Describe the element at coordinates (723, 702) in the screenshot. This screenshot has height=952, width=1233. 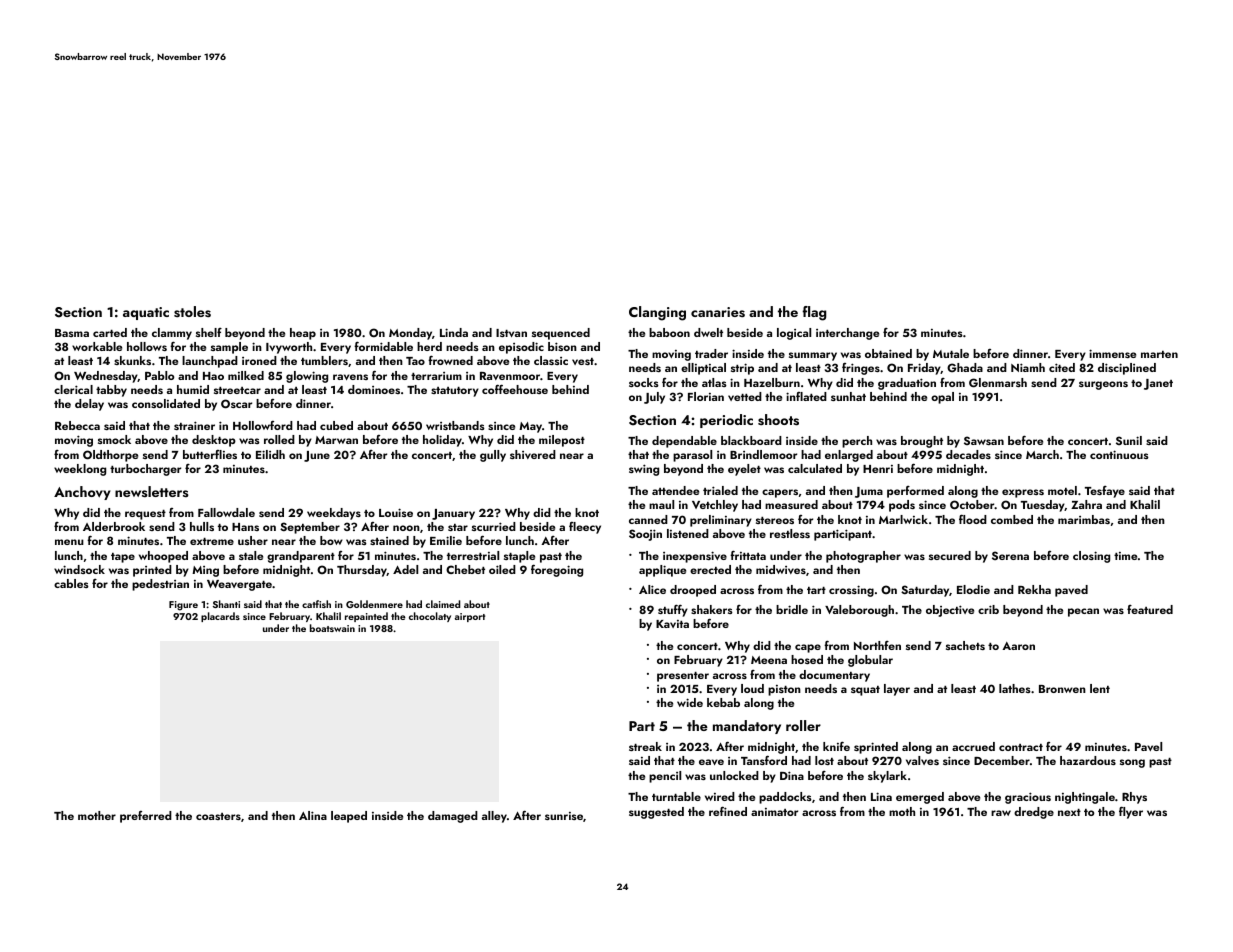
I see `kebab` at that location.
